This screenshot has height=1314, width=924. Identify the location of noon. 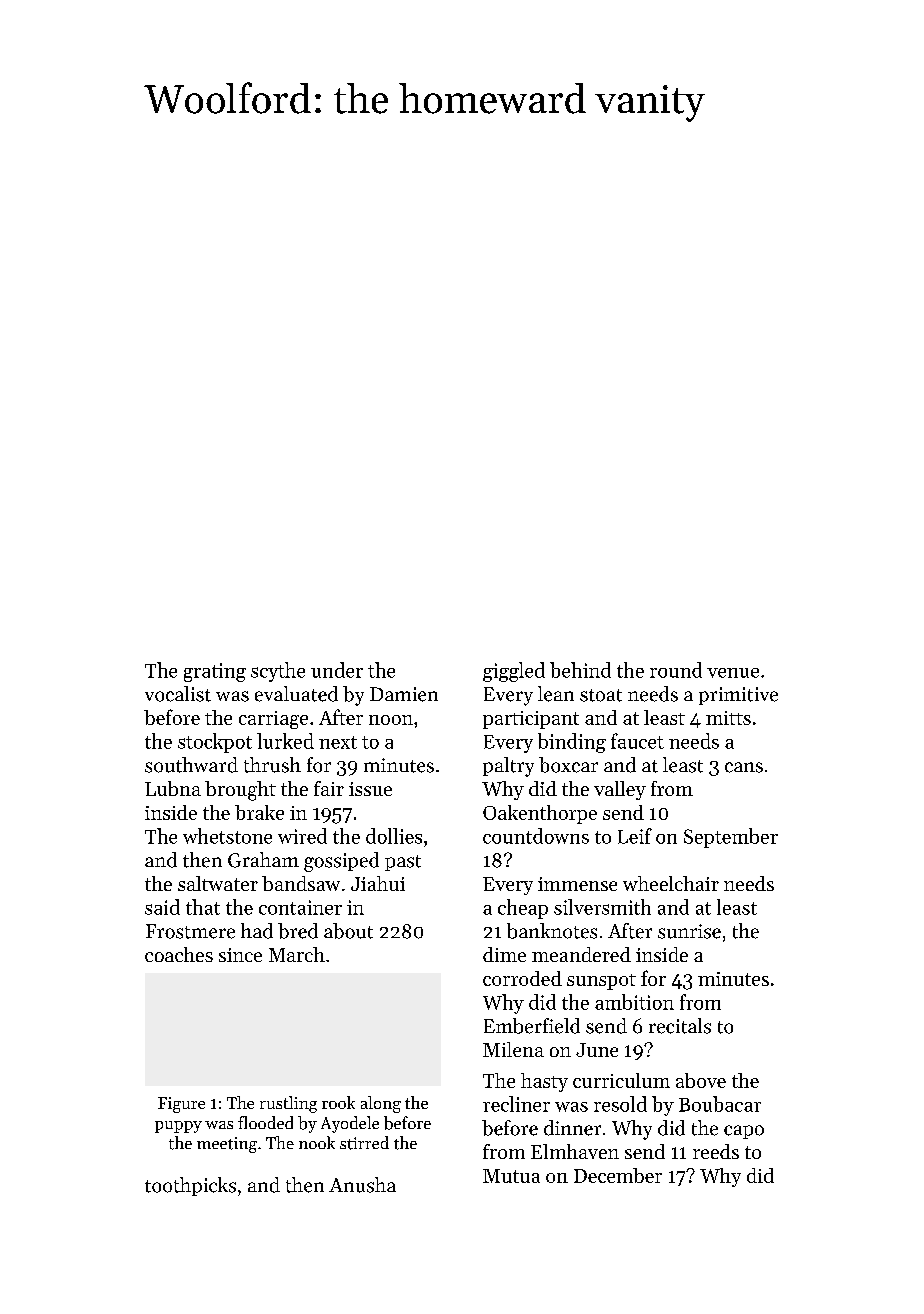
(391, 720).
